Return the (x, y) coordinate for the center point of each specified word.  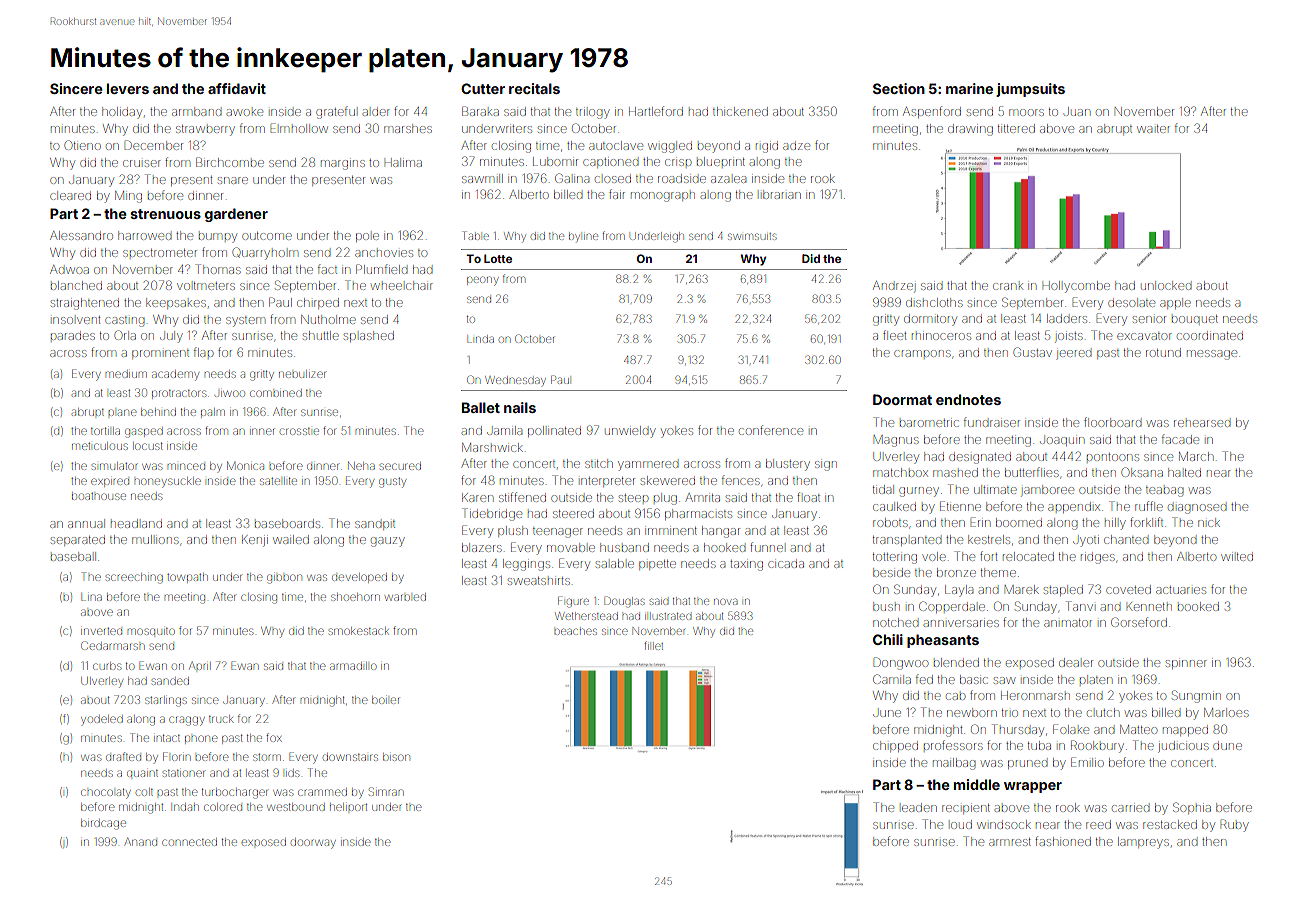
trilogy (593, 114)
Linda (480, 339)
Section (899, 88)
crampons (922, 353)
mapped (1185, 731)
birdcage (103, 824)
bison (396, 757)
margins (343, 165)
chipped (895, 746)
